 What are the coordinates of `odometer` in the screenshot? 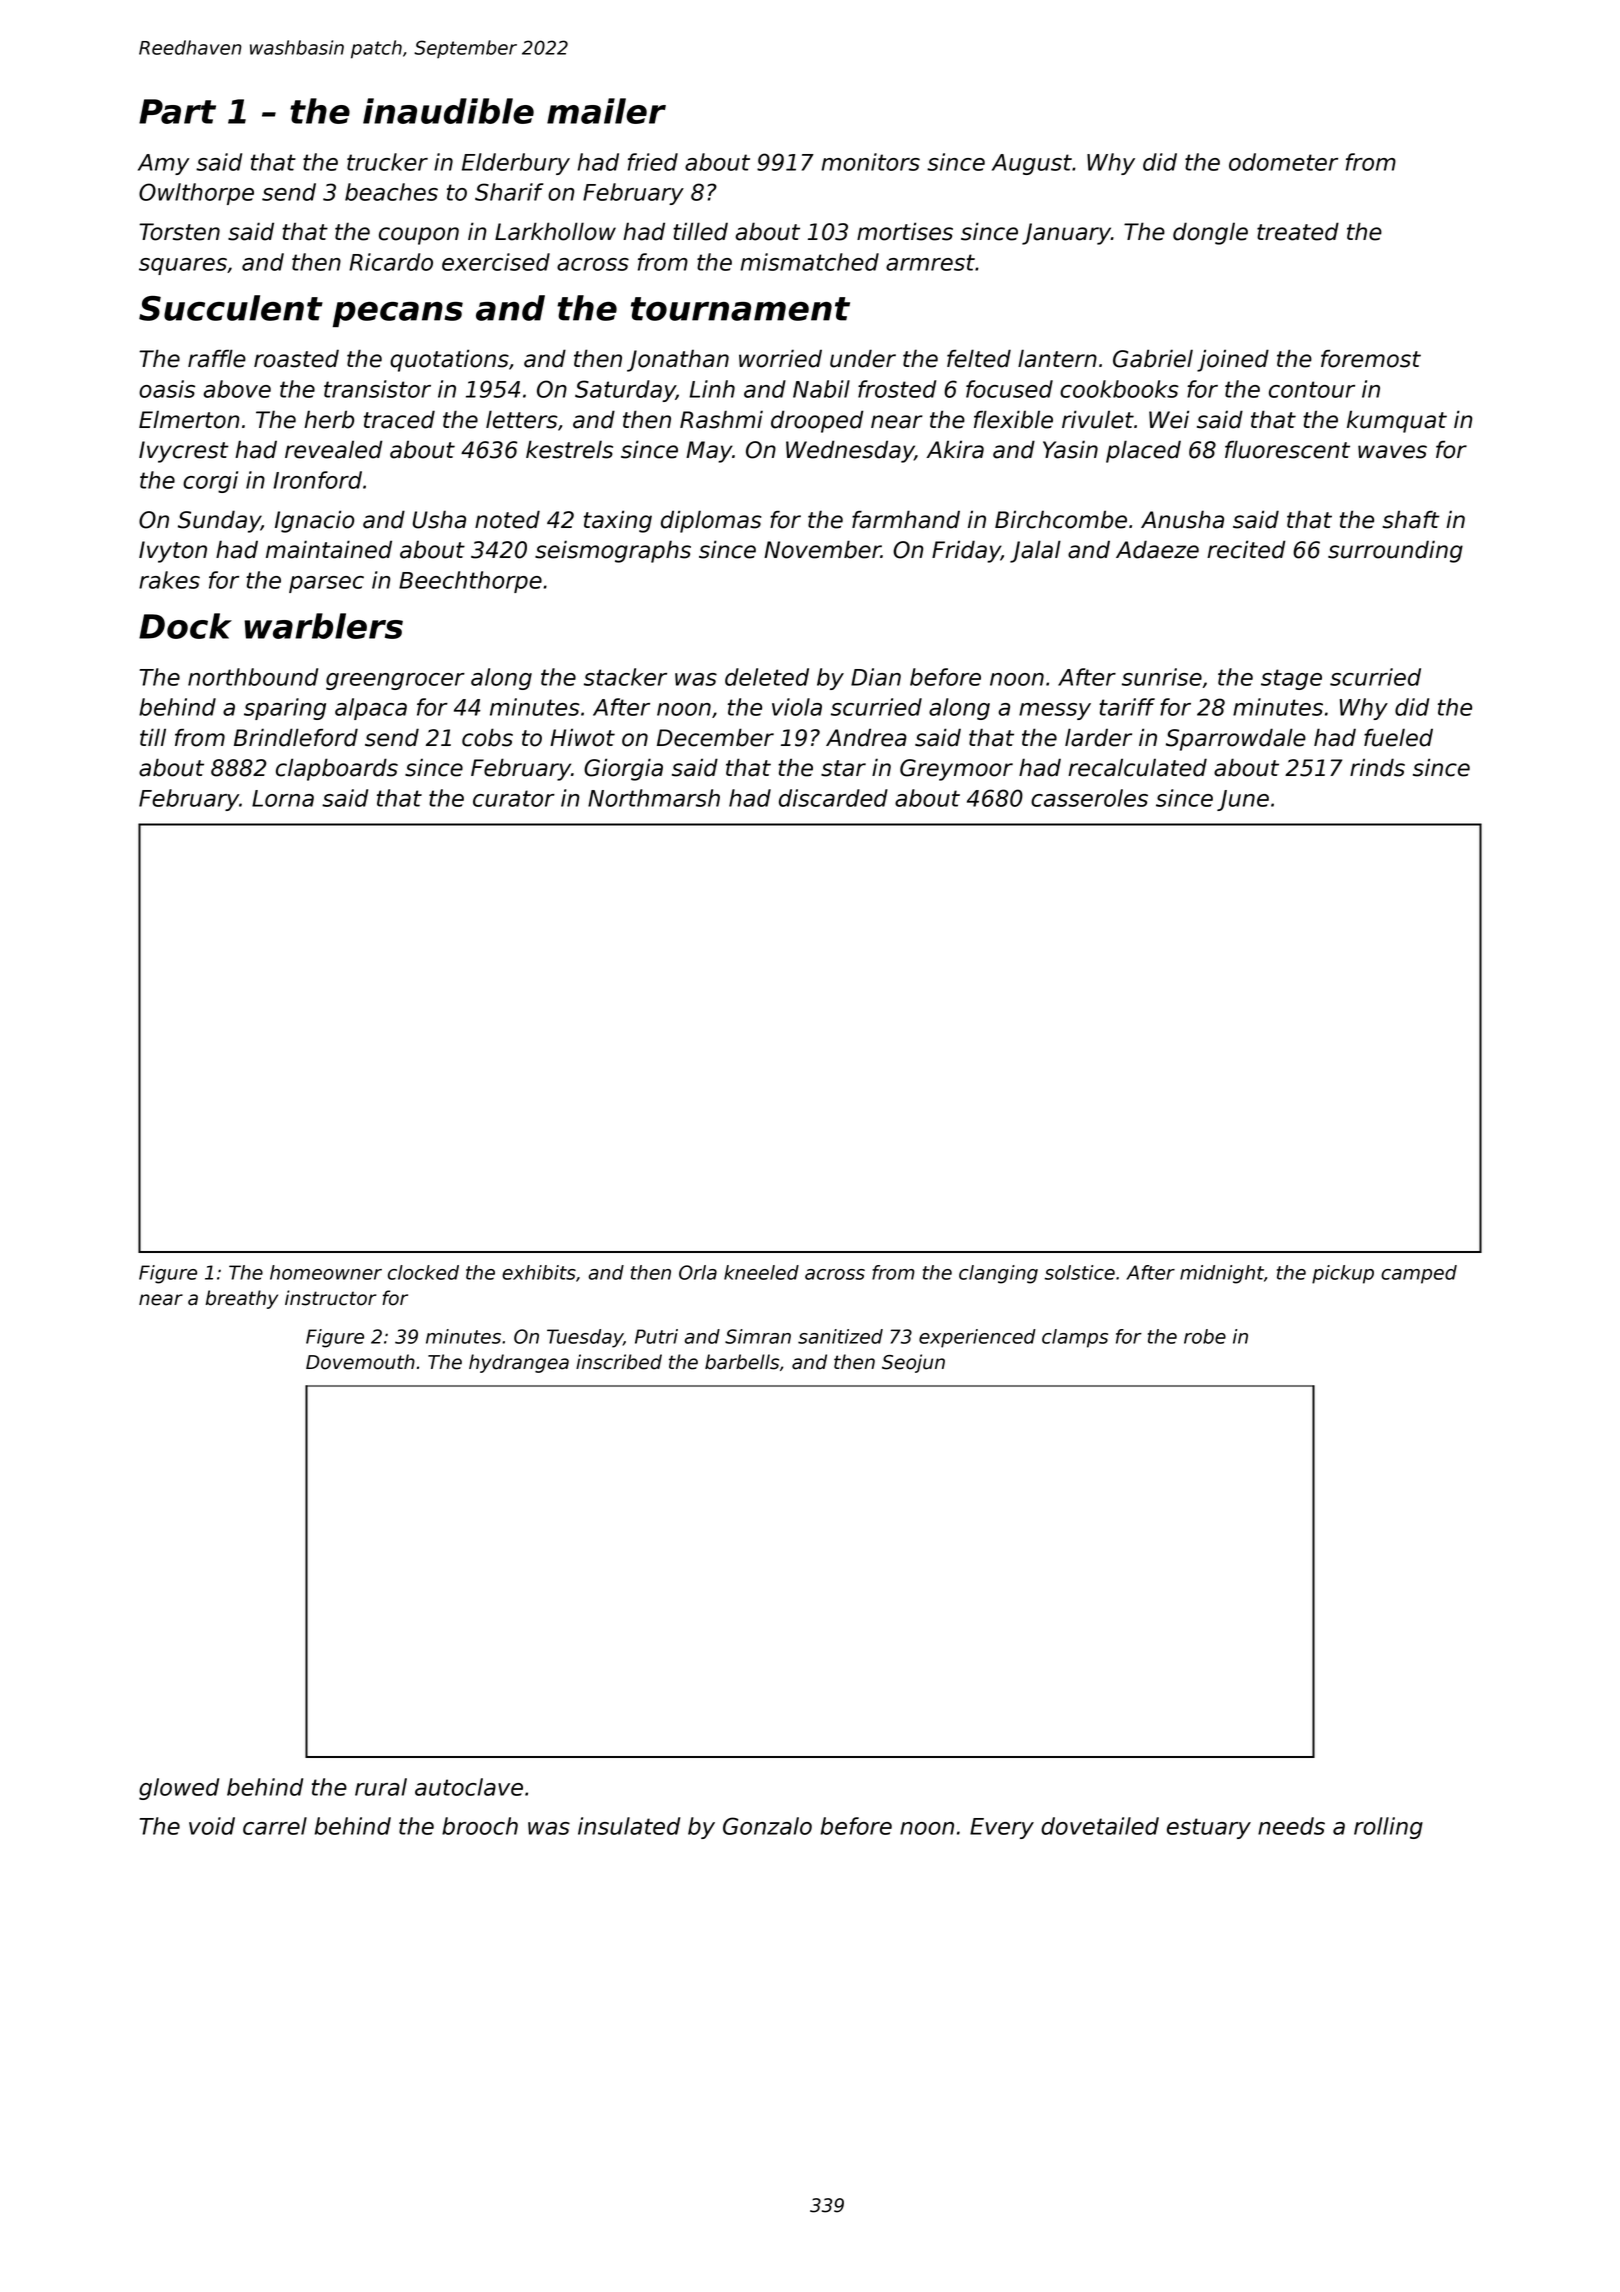 It's located at (1283, 162).
